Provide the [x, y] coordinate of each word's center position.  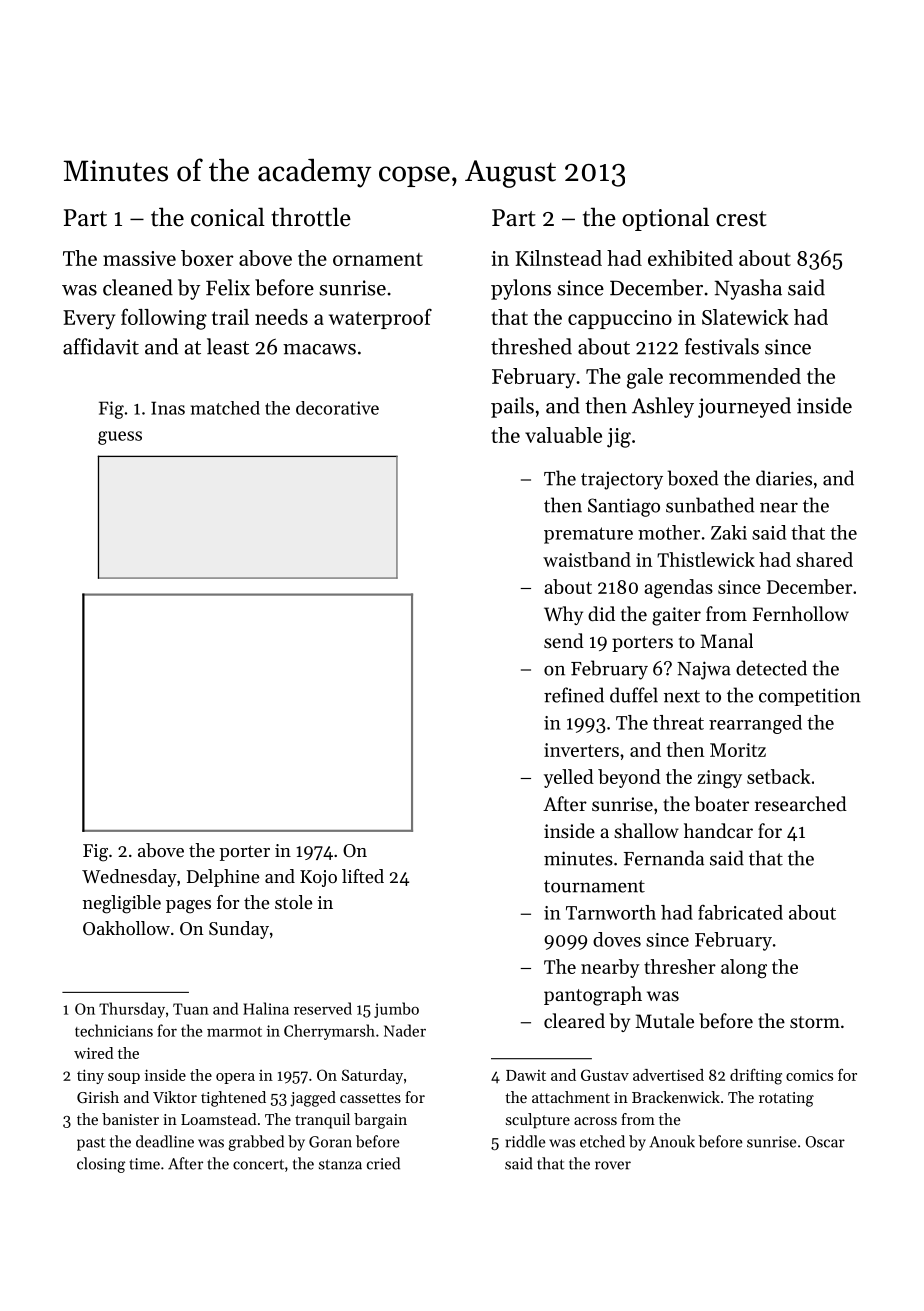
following [164, 319]
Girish [98, 1097]
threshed [531, 346]
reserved [323, 1008]
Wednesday [129, 878]
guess [120, 438]
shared [824, 559]
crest [741, 219]
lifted [363, 876]
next [682, 696]
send [564, 640]
